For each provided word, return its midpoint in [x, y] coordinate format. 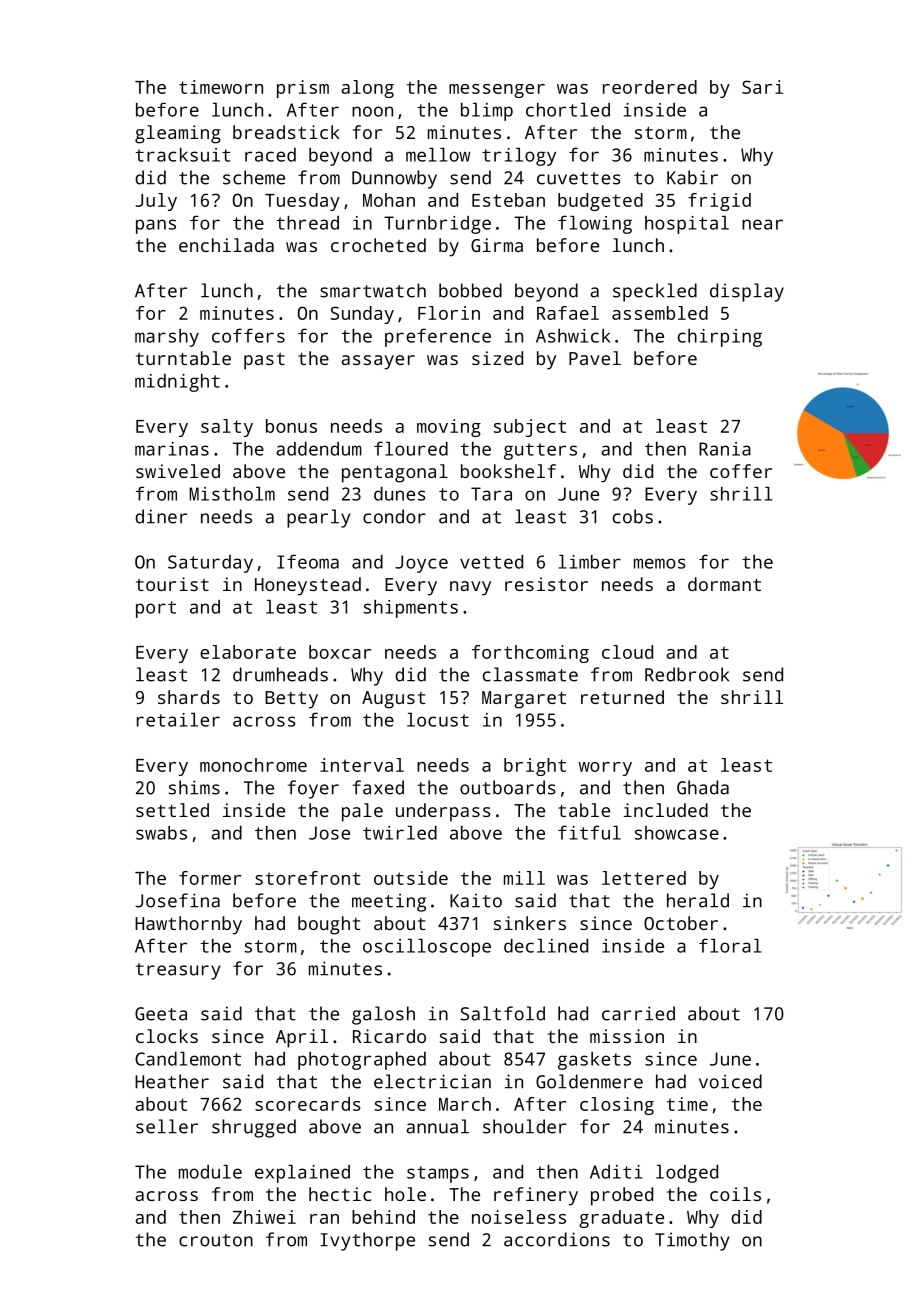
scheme [254, 177]
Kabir [692, 177]
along [367, 89]
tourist [172, 584]
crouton [216, 1240]
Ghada [703, 787]
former [210, 878]
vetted [491, 562]
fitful [589, 832]
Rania [725, 449]
